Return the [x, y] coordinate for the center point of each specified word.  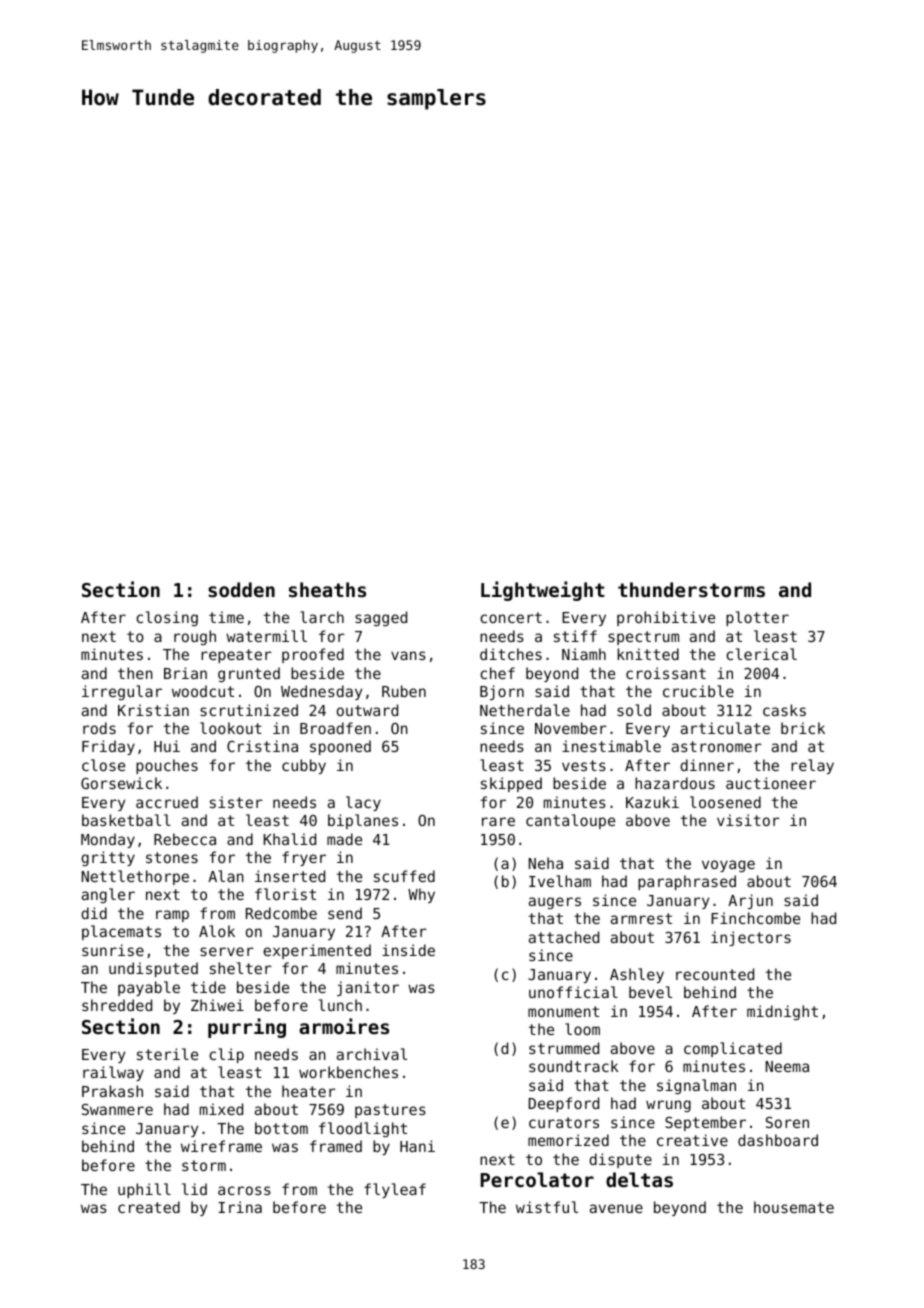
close [103, 765]
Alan [226, 876]
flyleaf [395, 1190]
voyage [728, 866]
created [149, 1207]
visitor [748, 820]
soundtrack [574, 1066]
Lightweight [543, 591]
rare [498, 821]
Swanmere [117, 1109]
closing [167, 618]
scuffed [404, 876]
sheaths [327, 589]
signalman [696, 1086]
